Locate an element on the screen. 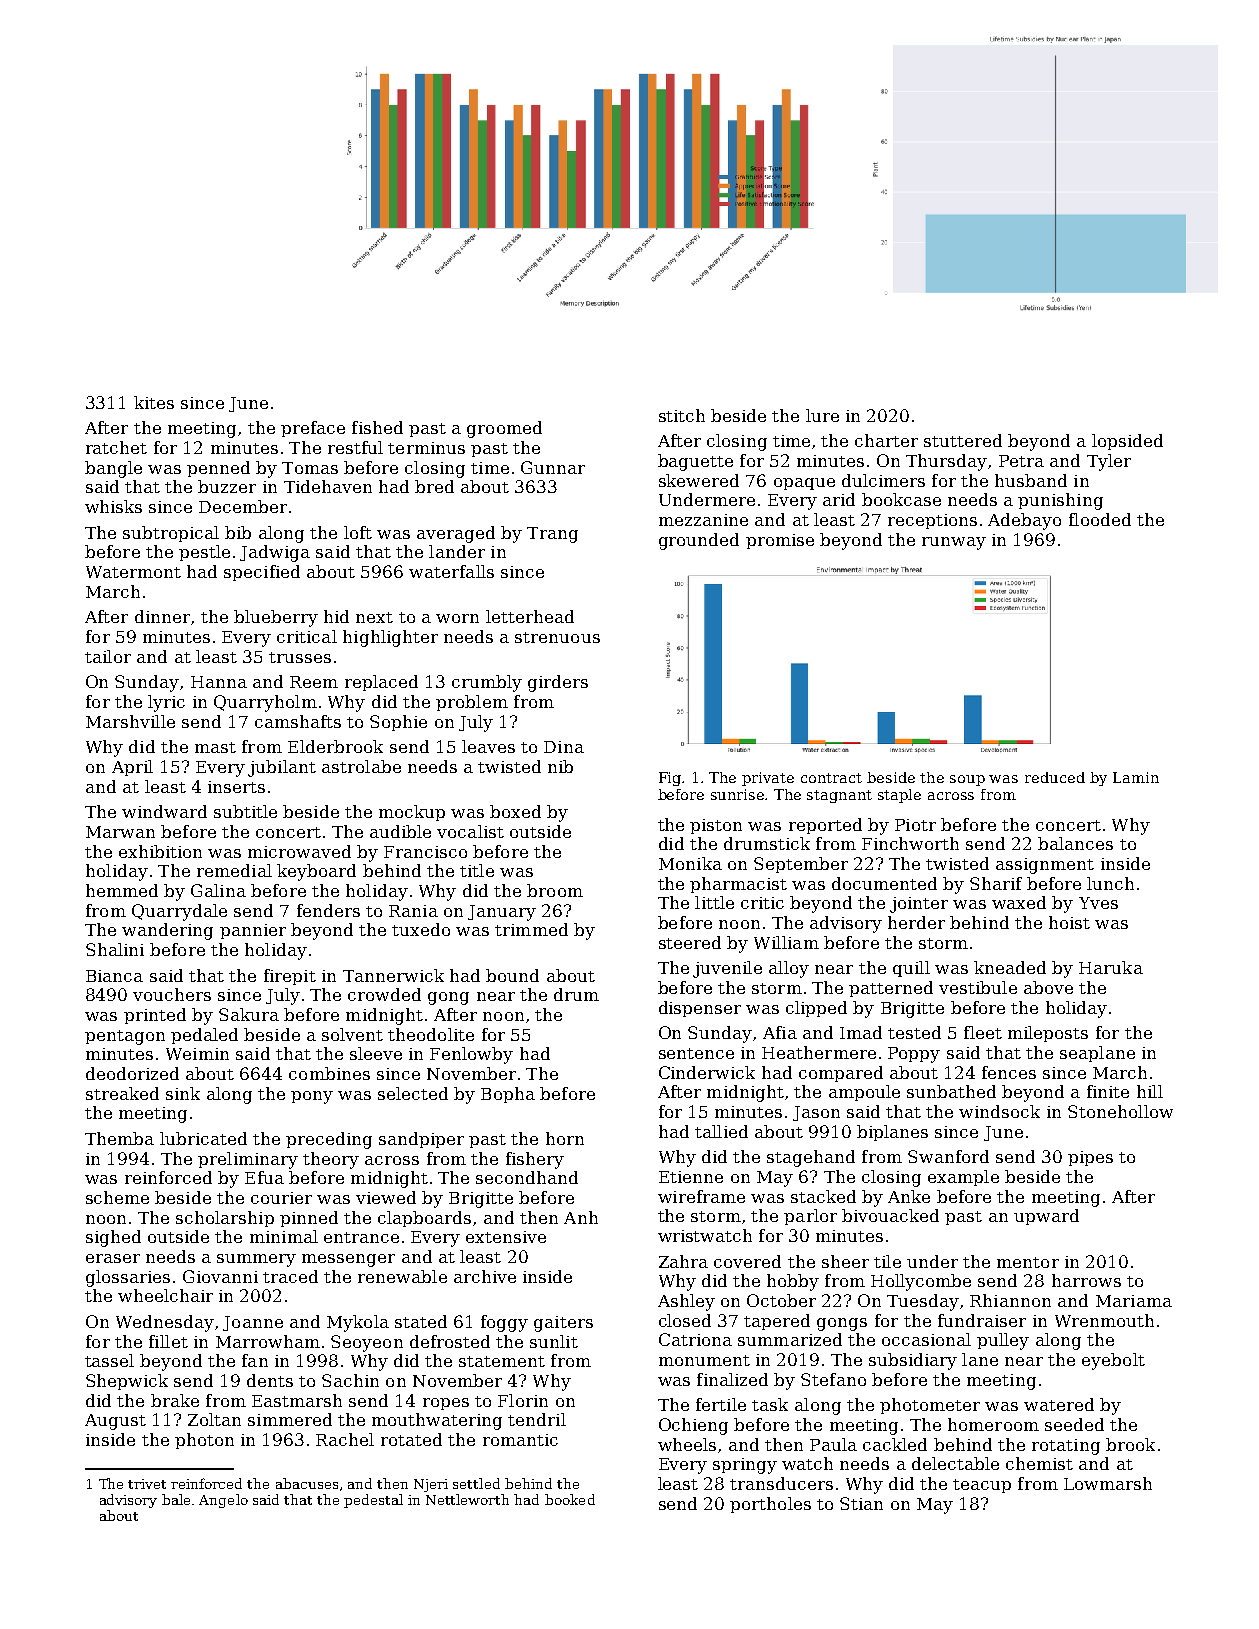 The width and height of the screenshot is (1259, 1629). lunch is located at coordinates (1110, 883).
